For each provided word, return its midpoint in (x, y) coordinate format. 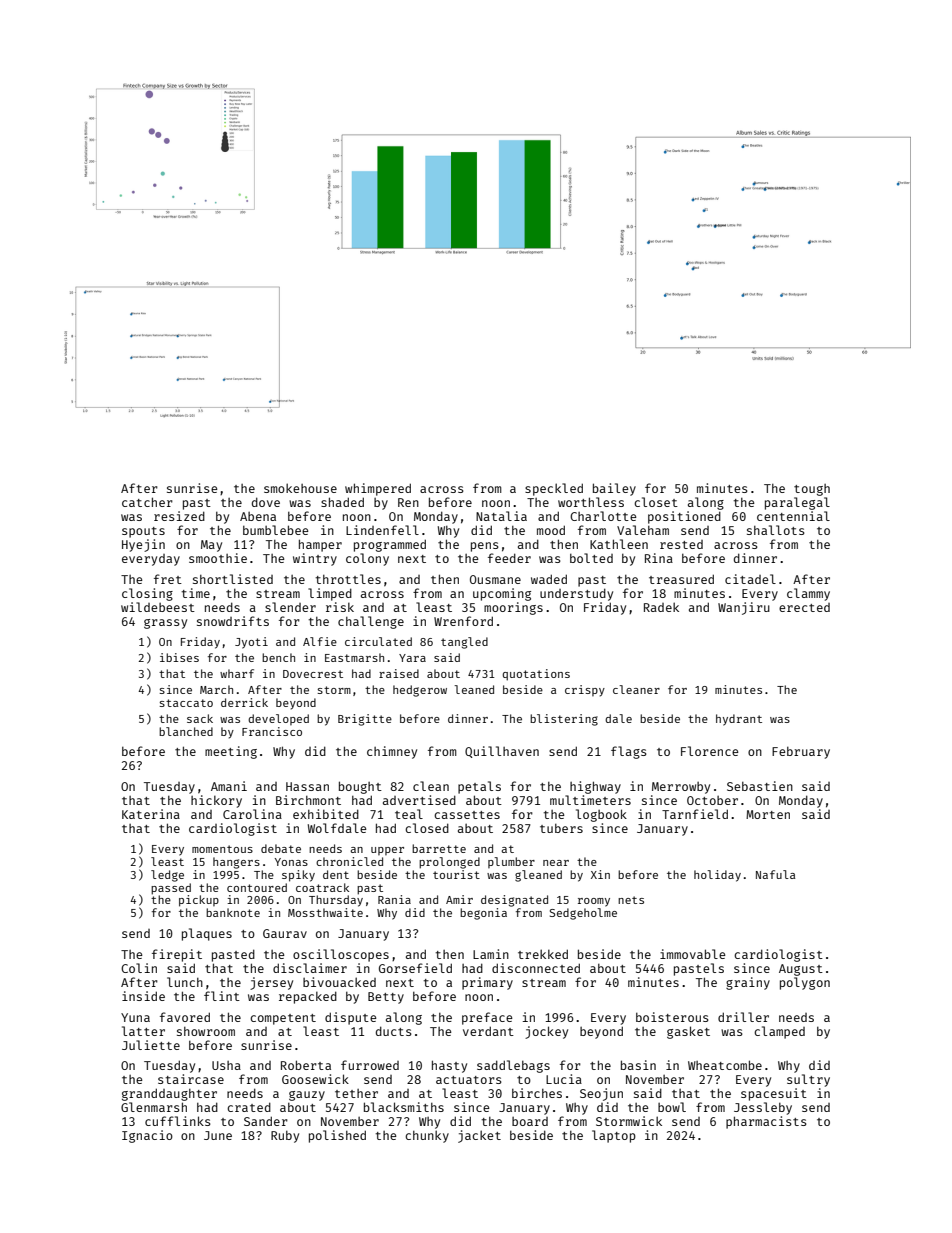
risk (340, 607)
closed (427, 828)
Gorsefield (415, 968)
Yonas (291, 862)
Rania (394, 899)
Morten (768, 814)
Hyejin (143, 545)
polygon (805, 983)
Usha (226, 1065)
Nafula (775, 874)
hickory (216, 801)
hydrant (739, 720)
